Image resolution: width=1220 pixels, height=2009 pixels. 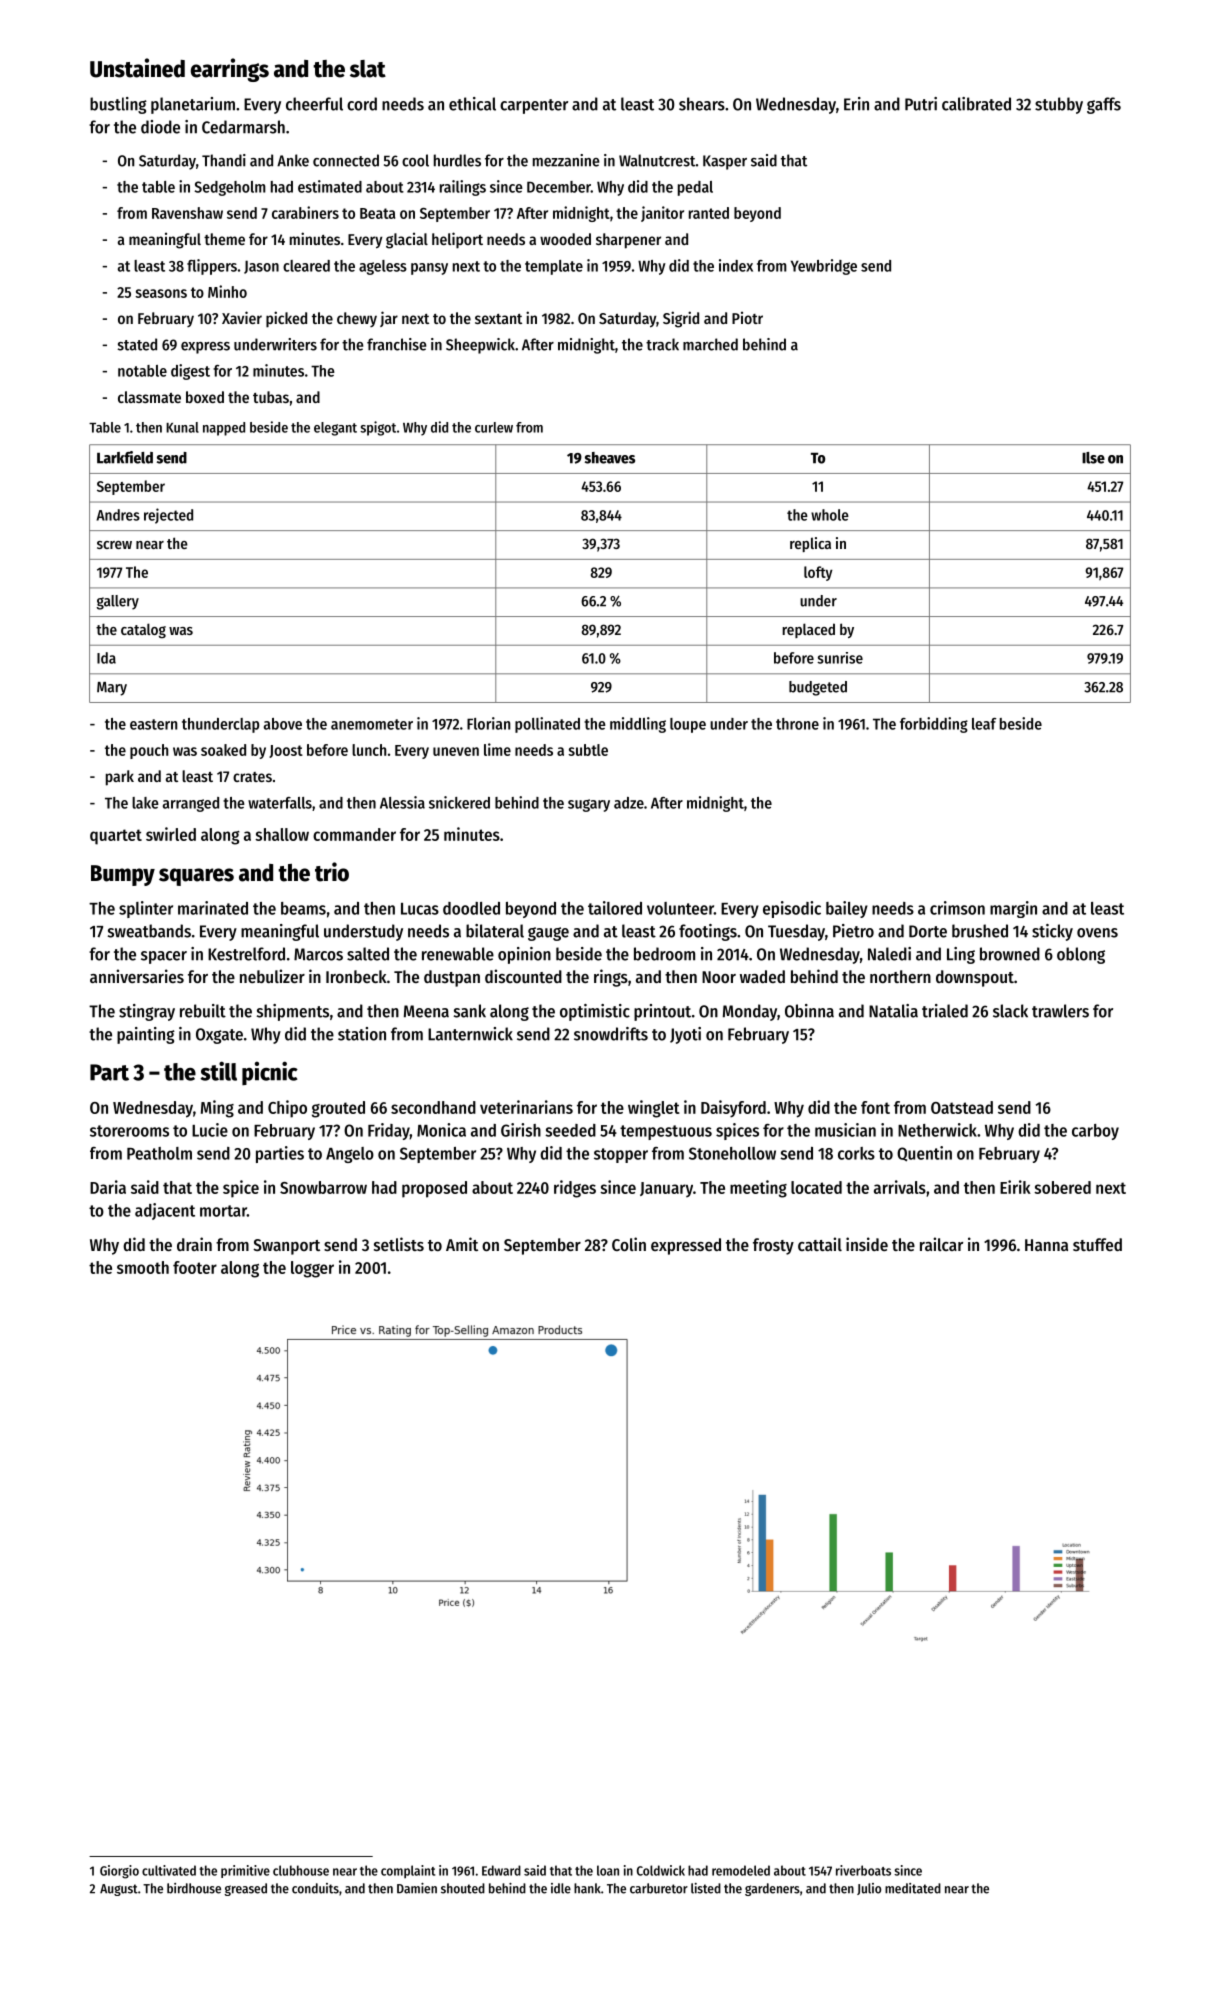 I want to click on riverboats, so click(x=863, y=1870).
